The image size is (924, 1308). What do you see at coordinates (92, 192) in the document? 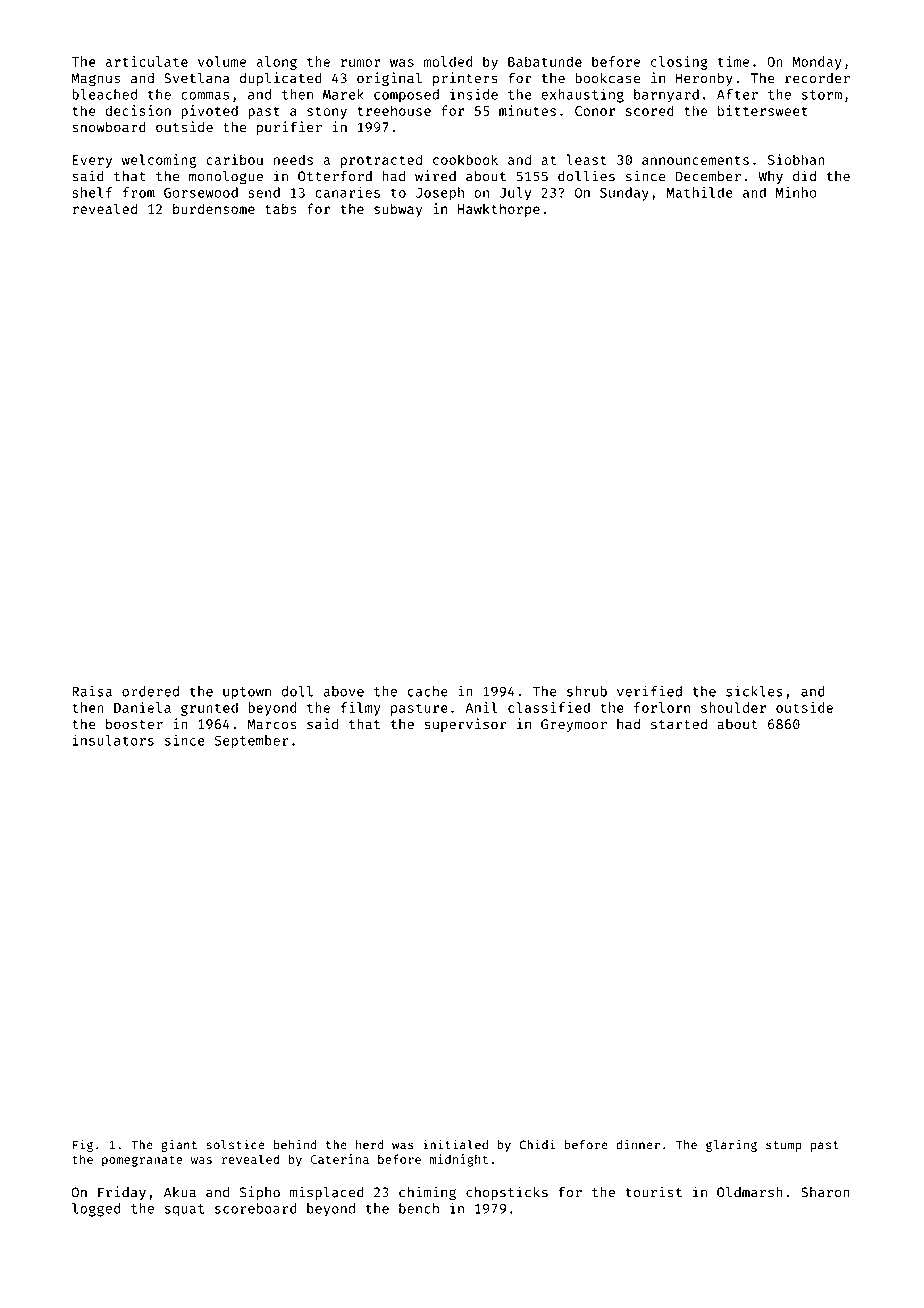
I see `shelf` at bounding box center [92, 192].
